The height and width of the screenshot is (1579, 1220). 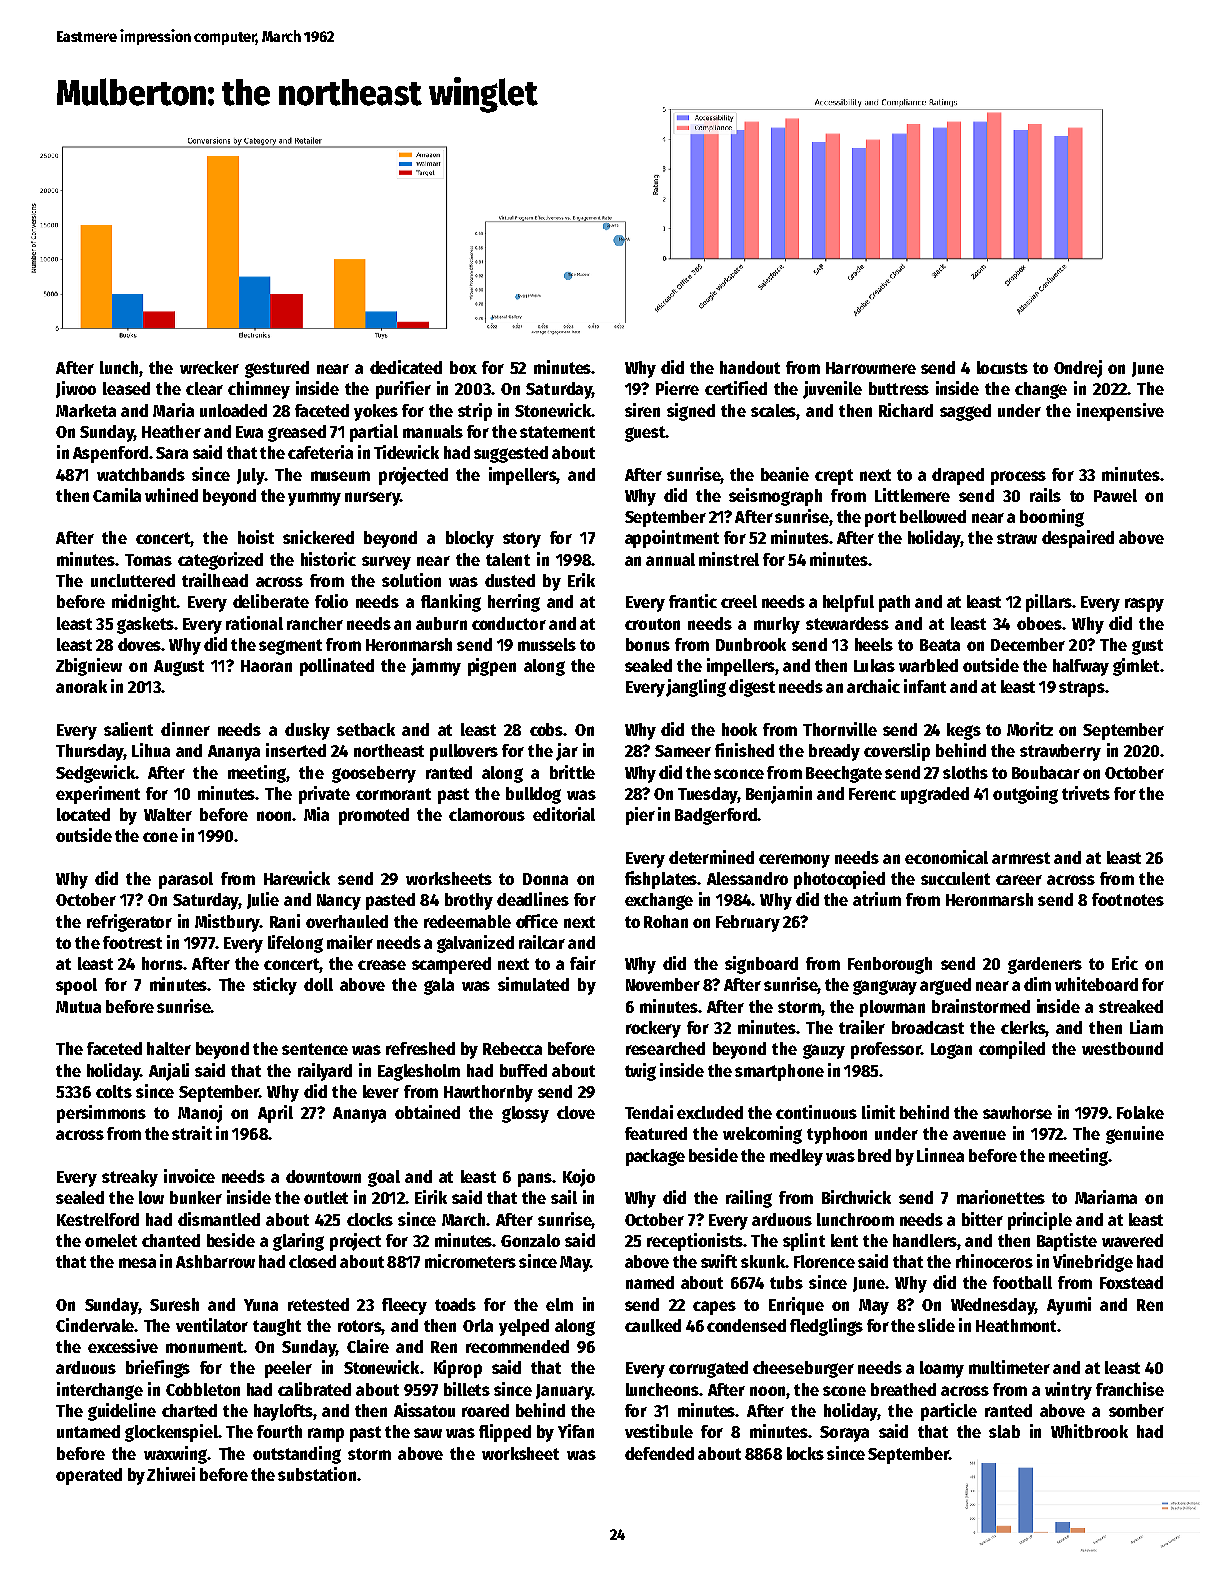 What do you see at coordinates (645, 434) in the screenshot?
I see `guest` at bounding box center [645, 434].
